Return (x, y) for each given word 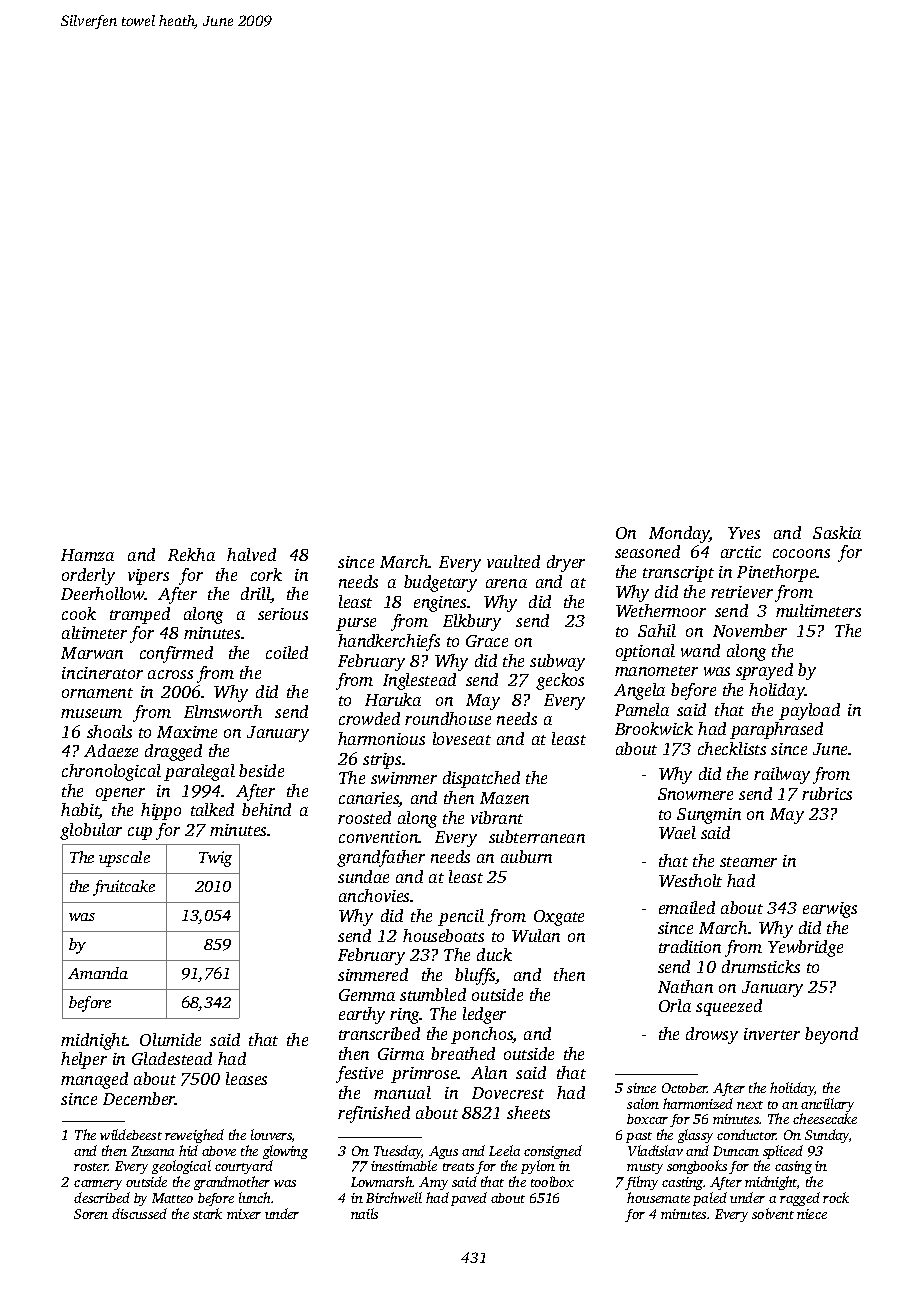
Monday (679, 534)
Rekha (191, 554)
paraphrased (776, 730)
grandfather (381, 858)
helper (84, 1060)
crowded (369, 718)
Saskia (837, 532)
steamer (748, 862)
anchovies (374, 895)
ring (405, 1016)
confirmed (176, 654)
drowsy (712, 1035)
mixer (244, 1214)
